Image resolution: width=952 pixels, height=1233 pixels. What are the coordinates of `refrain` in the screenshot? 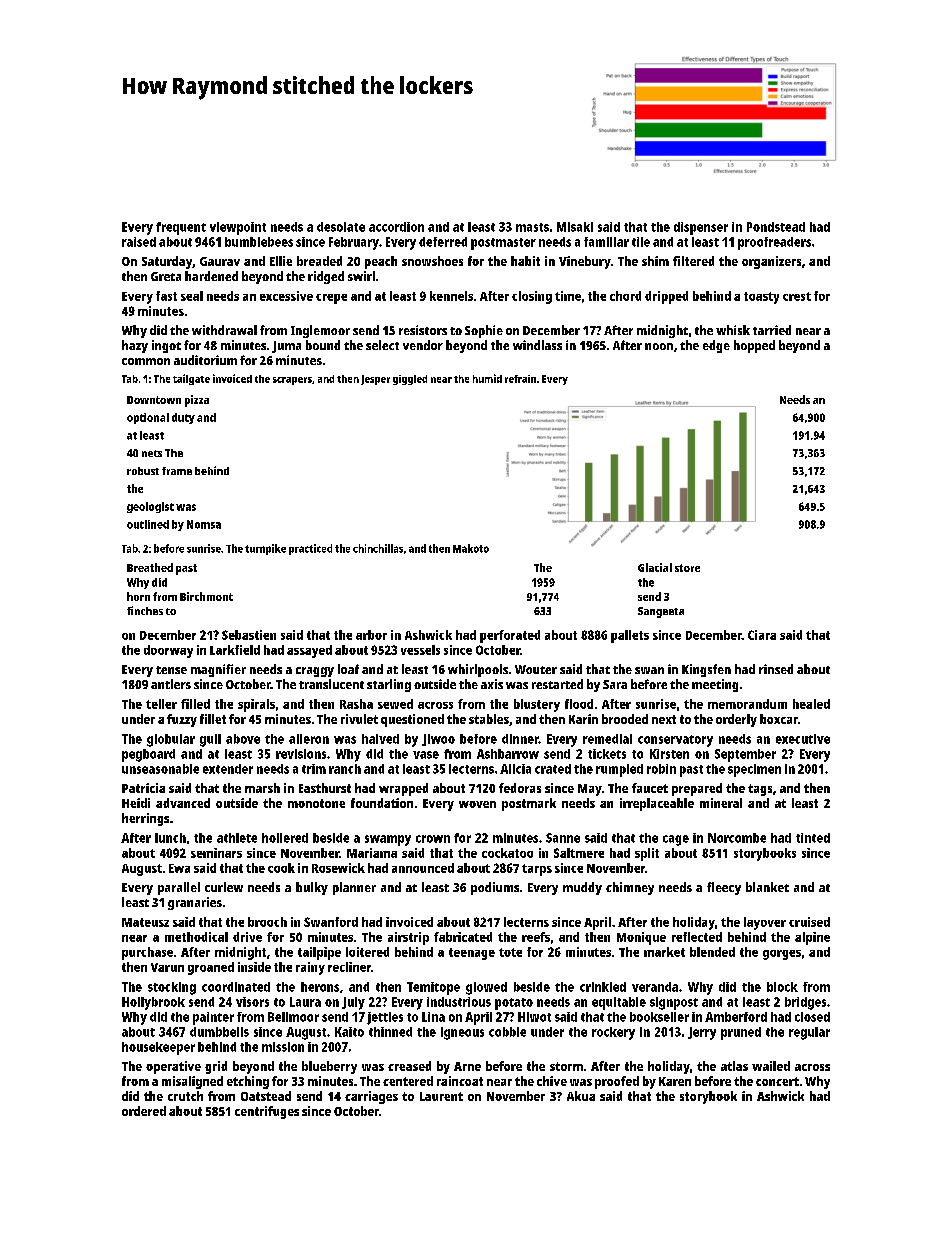 It's located at (520, 379).
